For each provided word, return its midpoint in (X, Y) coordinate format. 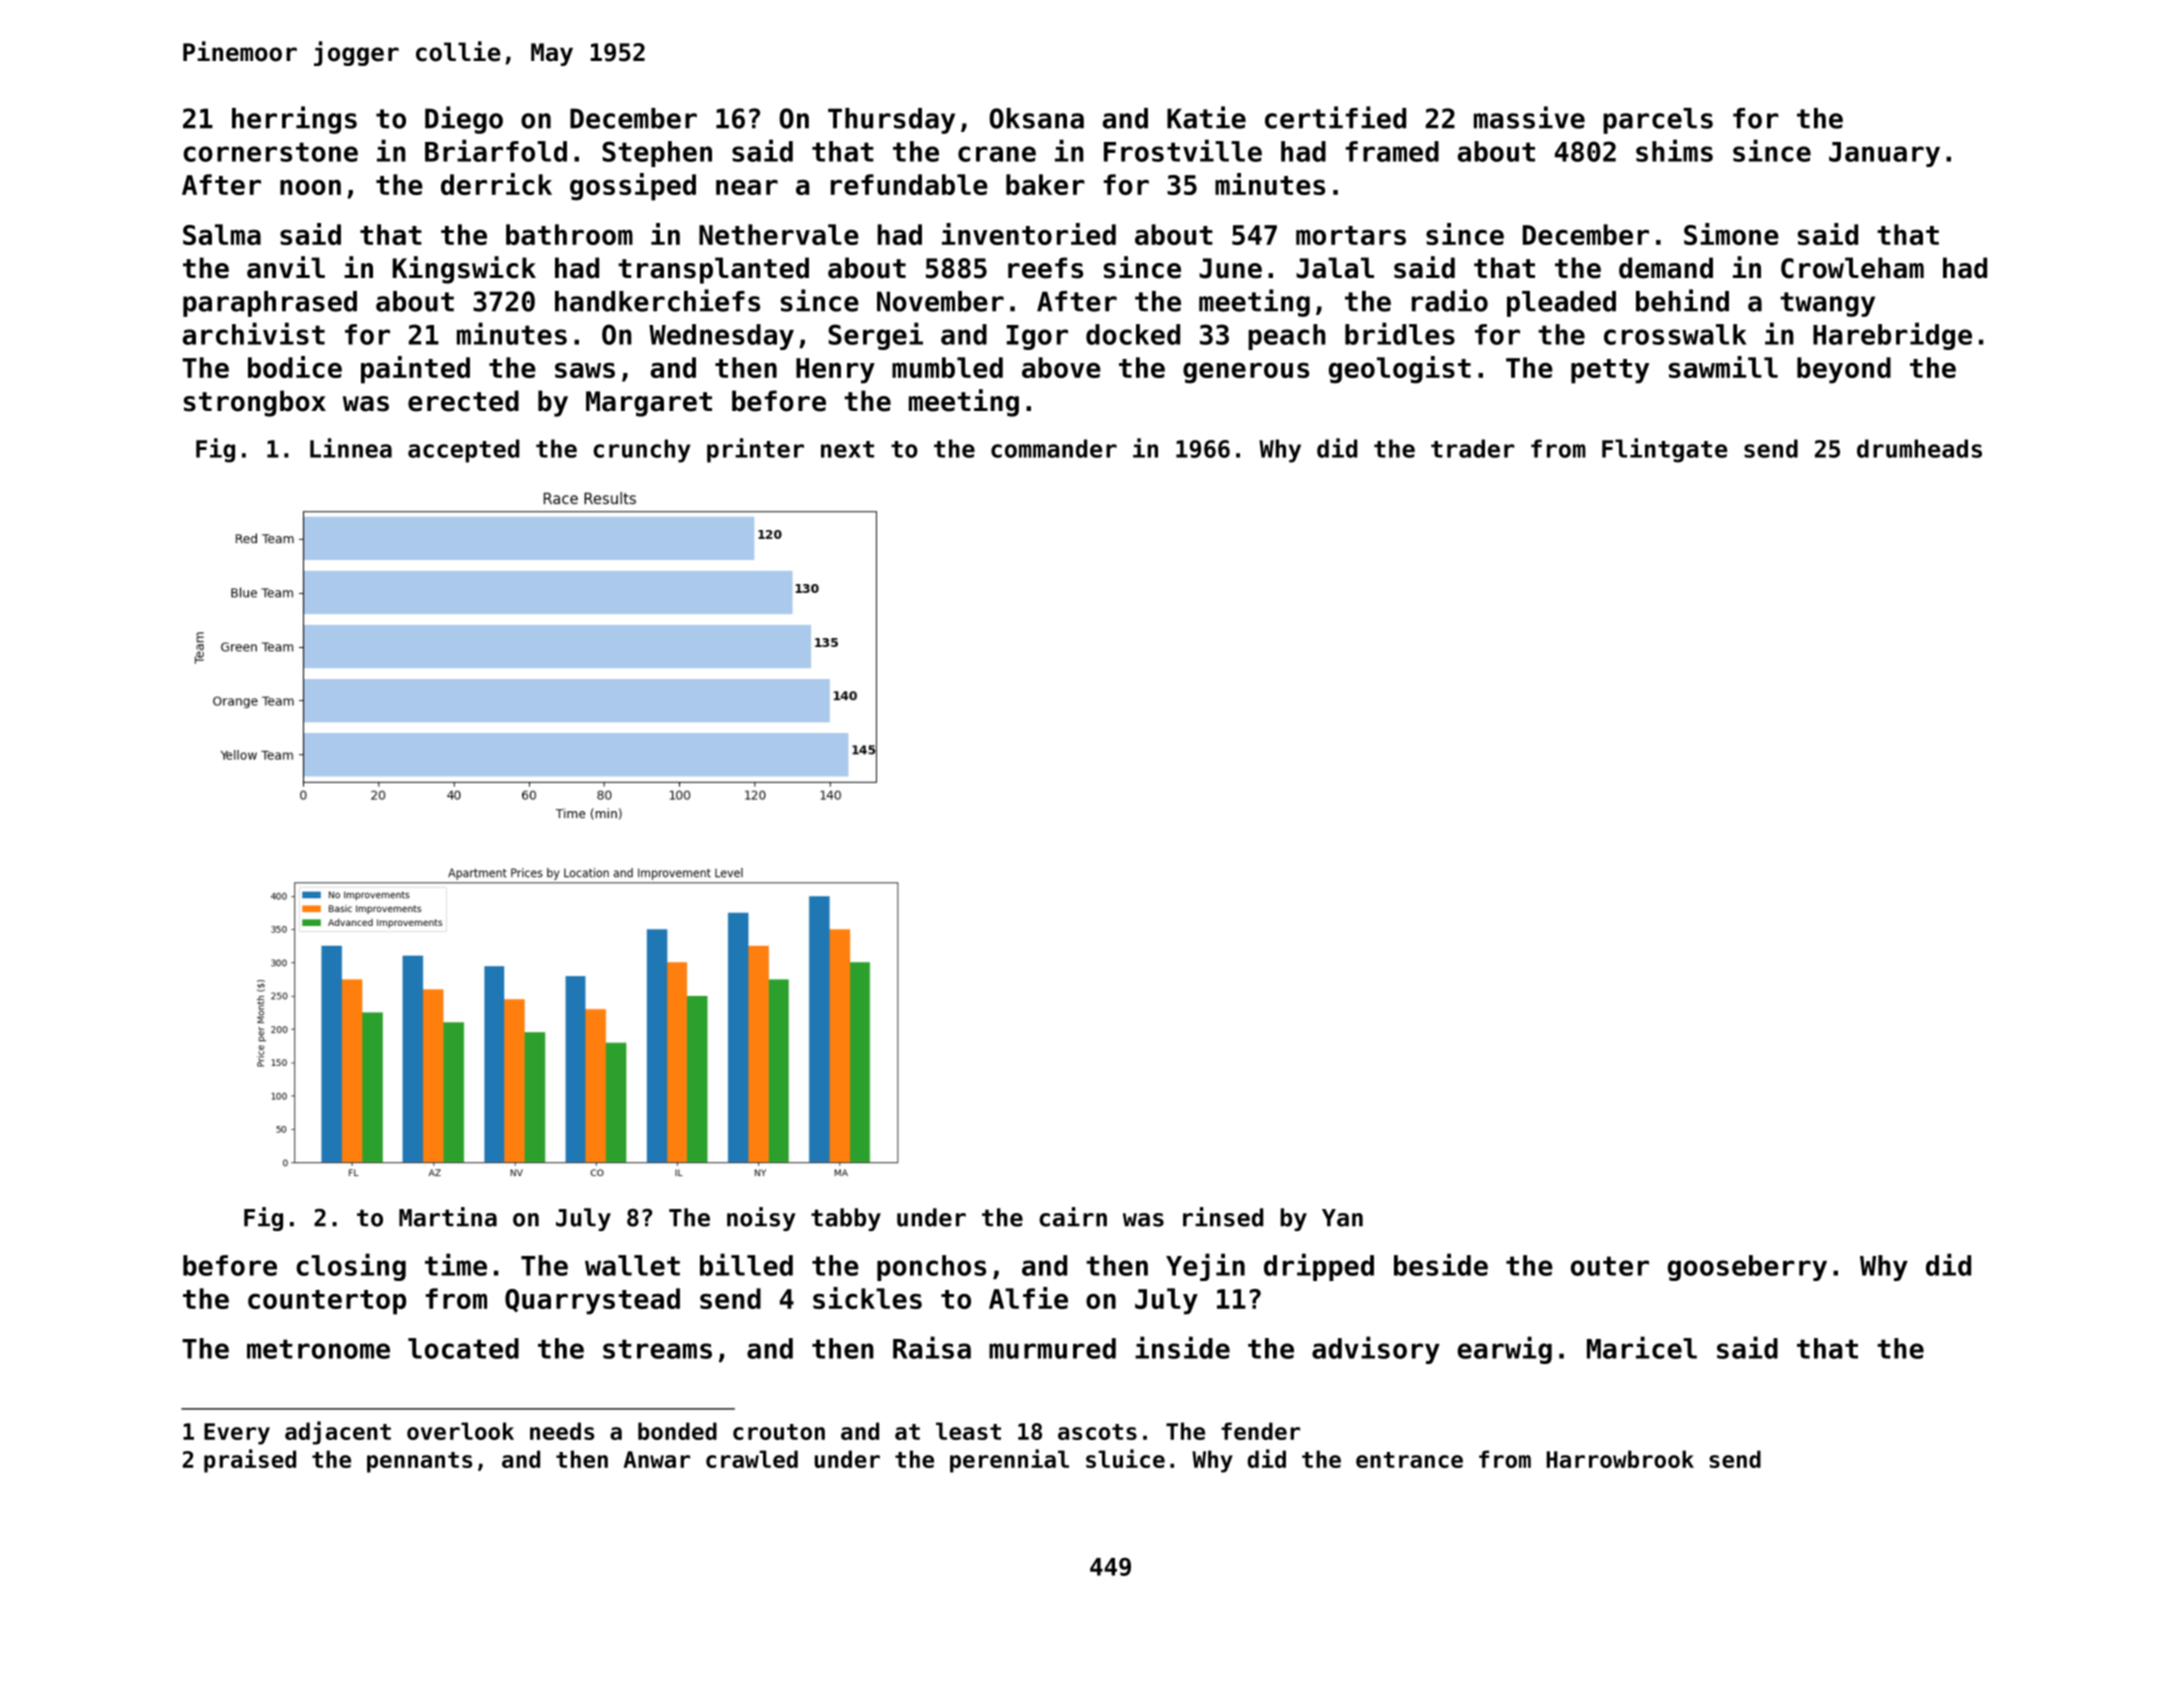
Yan (1342, 1218)
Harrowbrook (1620, 1459)
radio (1450, 300)
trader (1473, 448)
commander (1054, 448)
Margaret (649, 404)
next (847, 449)
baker (1045, 184)
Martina (448, 1217)
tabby (846, 1219)
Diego (464, 120)
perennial (1009, 1461)
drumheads (1919, 448)
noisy (761, 1219)
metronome (318, 1349)
